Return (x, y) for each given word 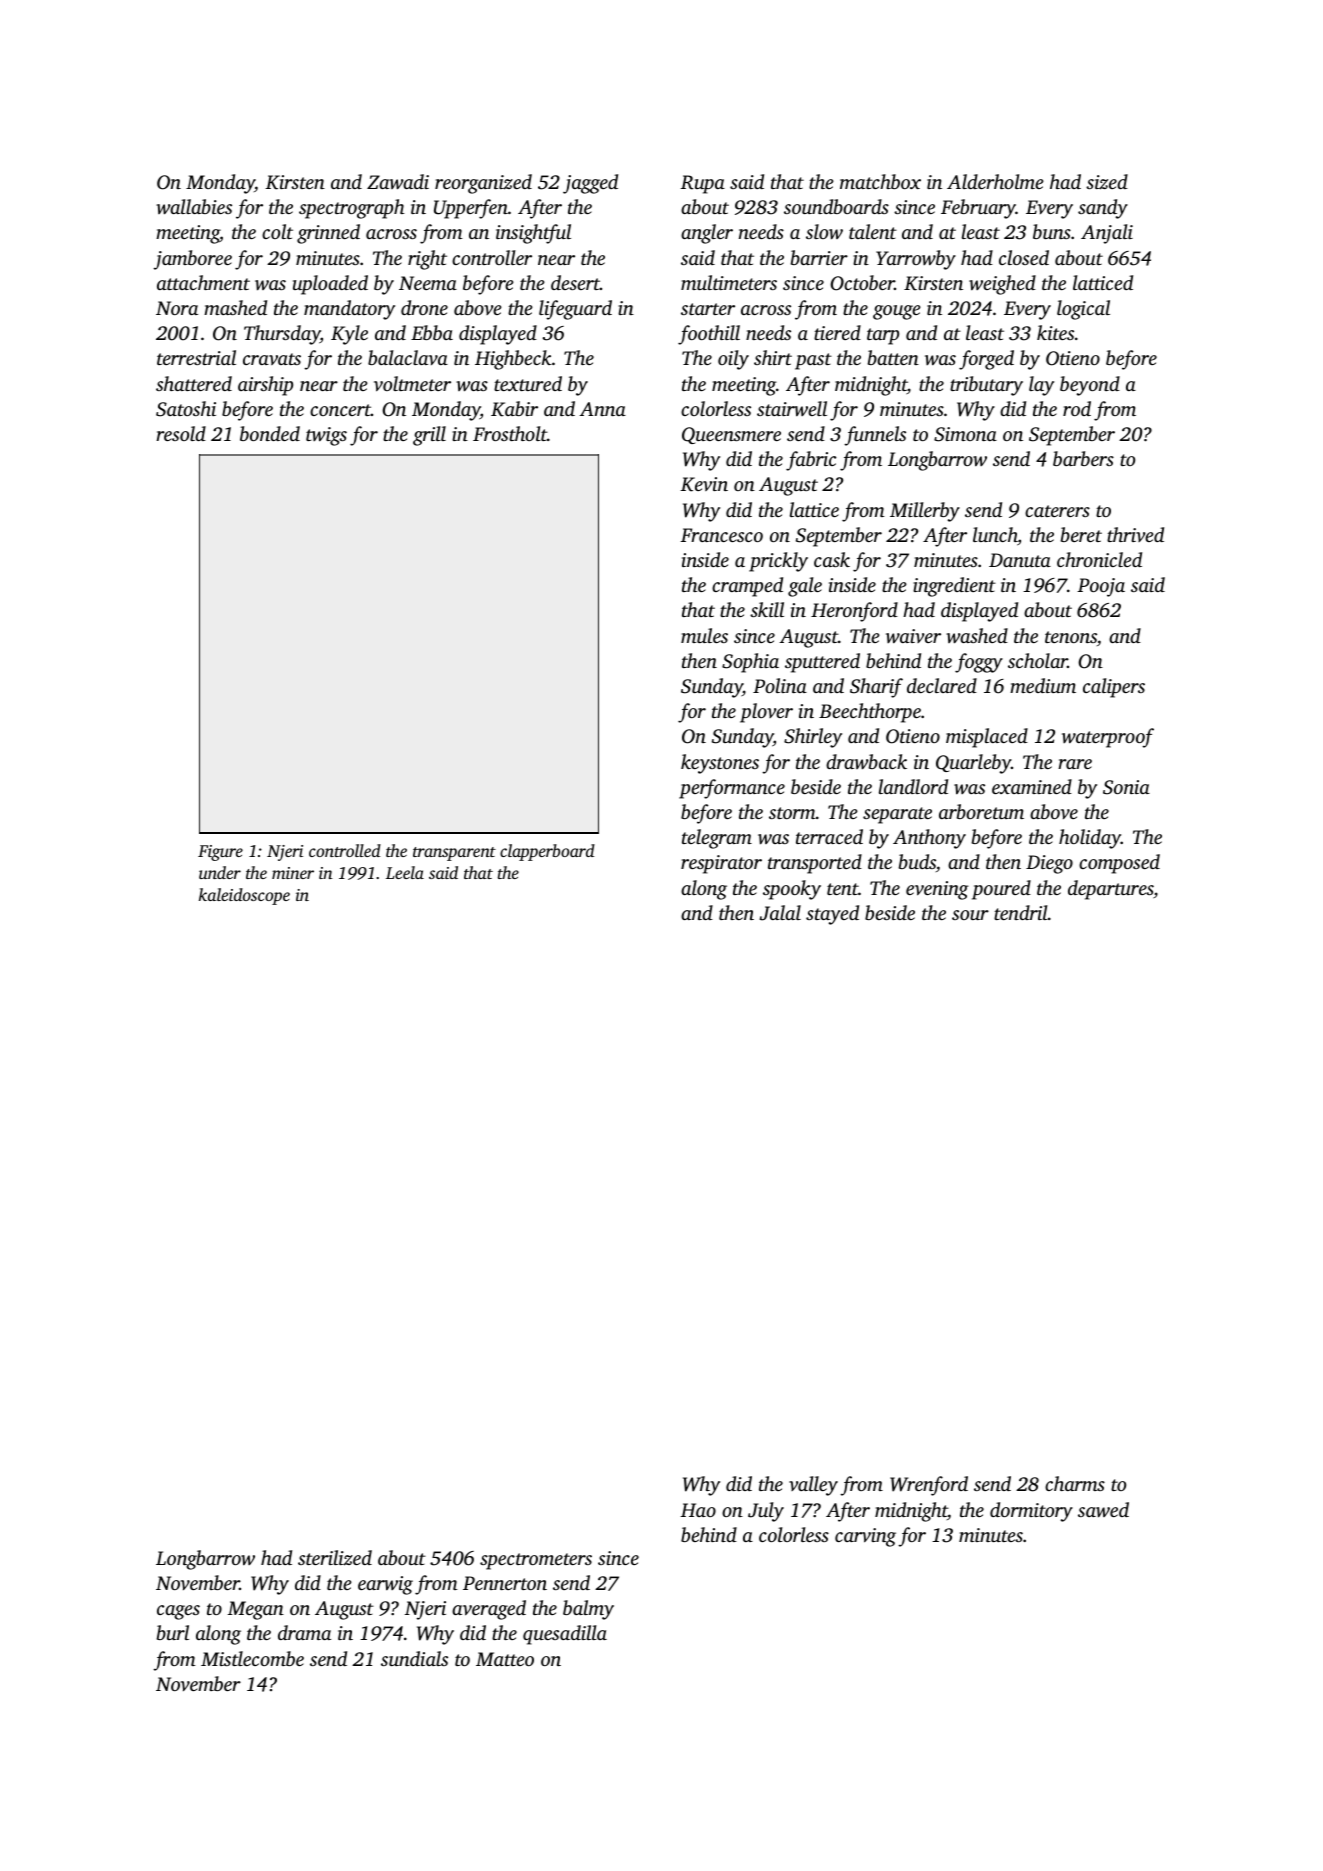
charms (1075, 1483)
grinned (328, 234)
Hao (698, 1510)
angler (707, 234)
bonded (270, 433)
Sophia (750, 663)
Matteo (505, 1659)
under (220, 872)
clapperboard (547, 852)
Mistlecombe (252, 1658)
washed (977, 636)
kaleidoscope (244, 896)
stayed (832, 915)
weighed (1002, 285)
